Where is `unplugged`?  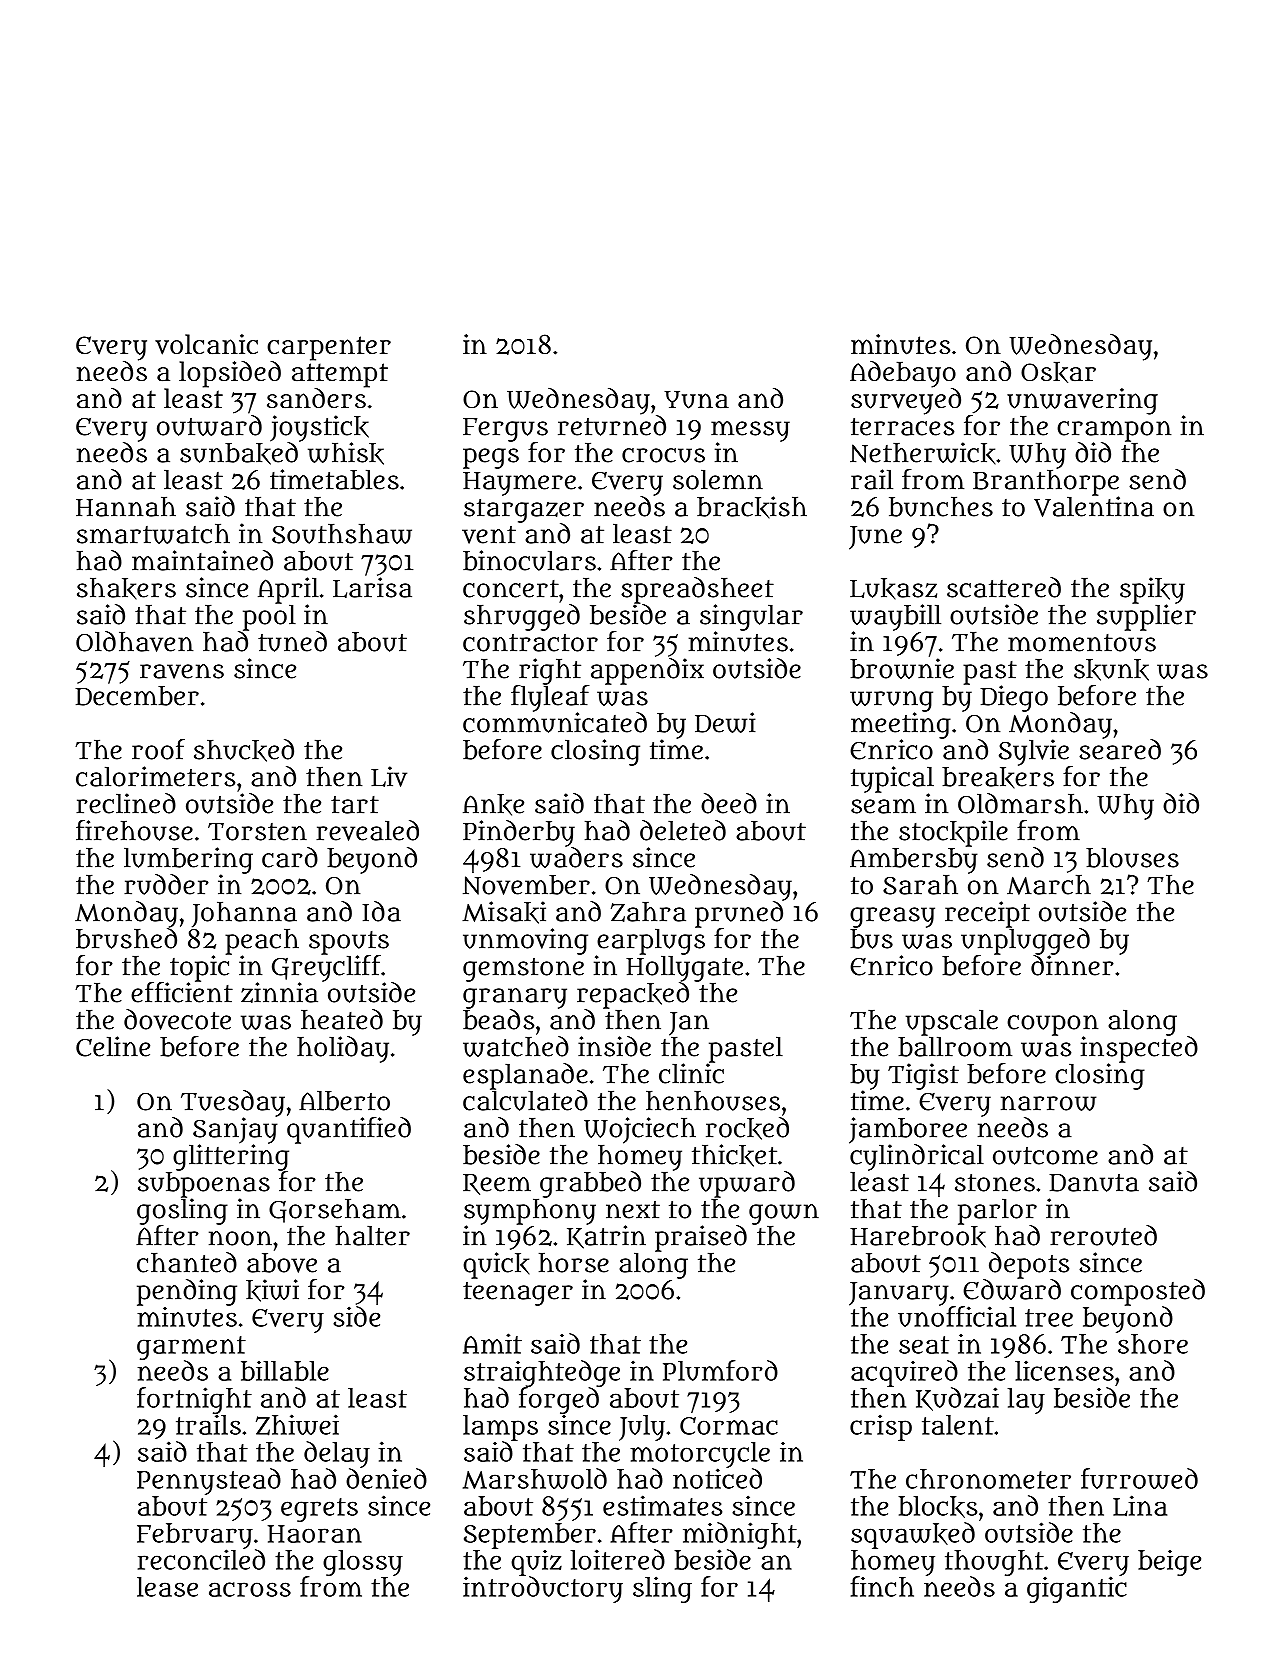
unplugged is located at coordinates (1025, 941).
